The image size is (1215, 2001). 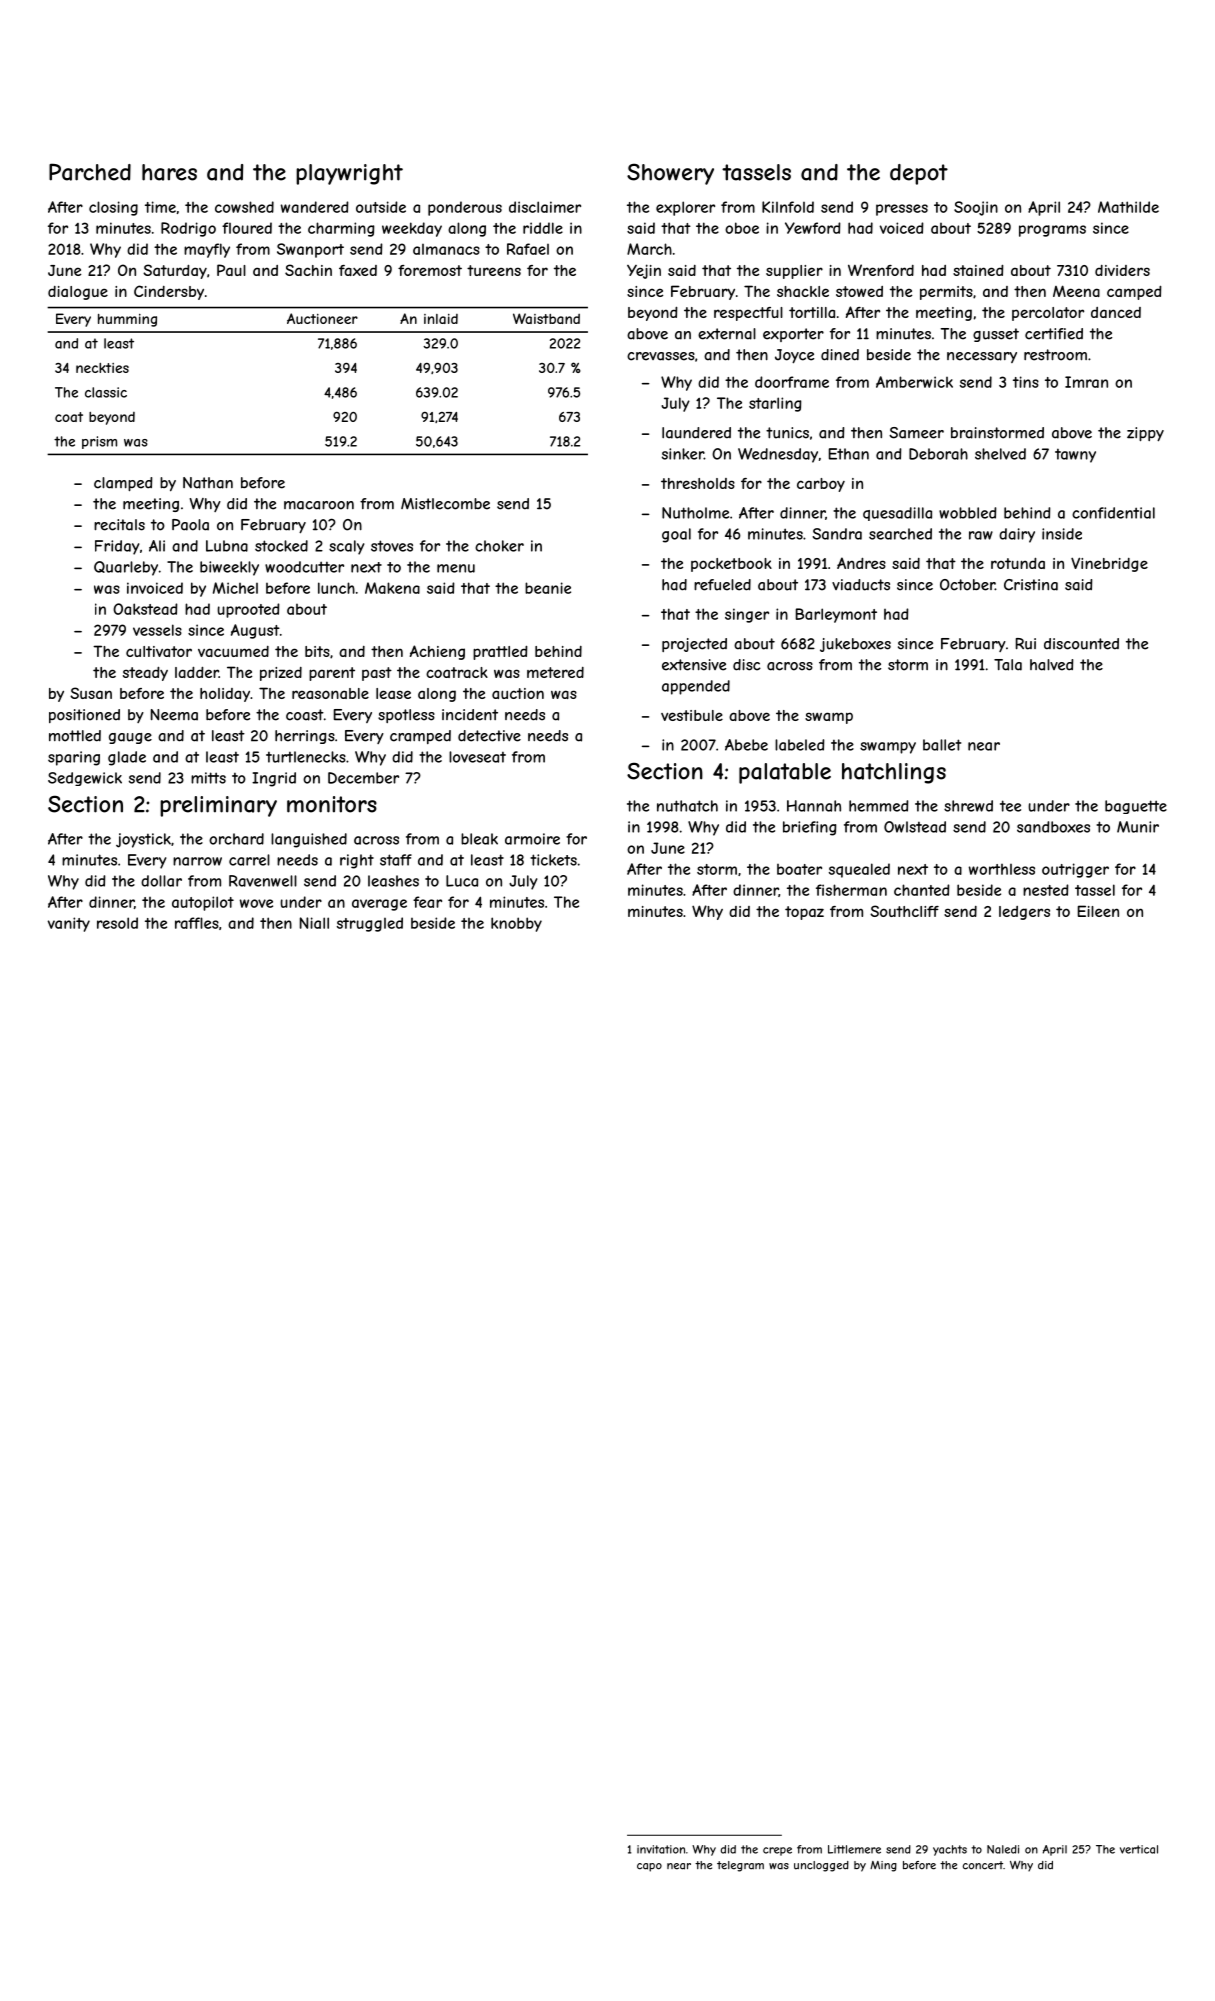 I want to click on capo, so click(x=649, y=1867).
